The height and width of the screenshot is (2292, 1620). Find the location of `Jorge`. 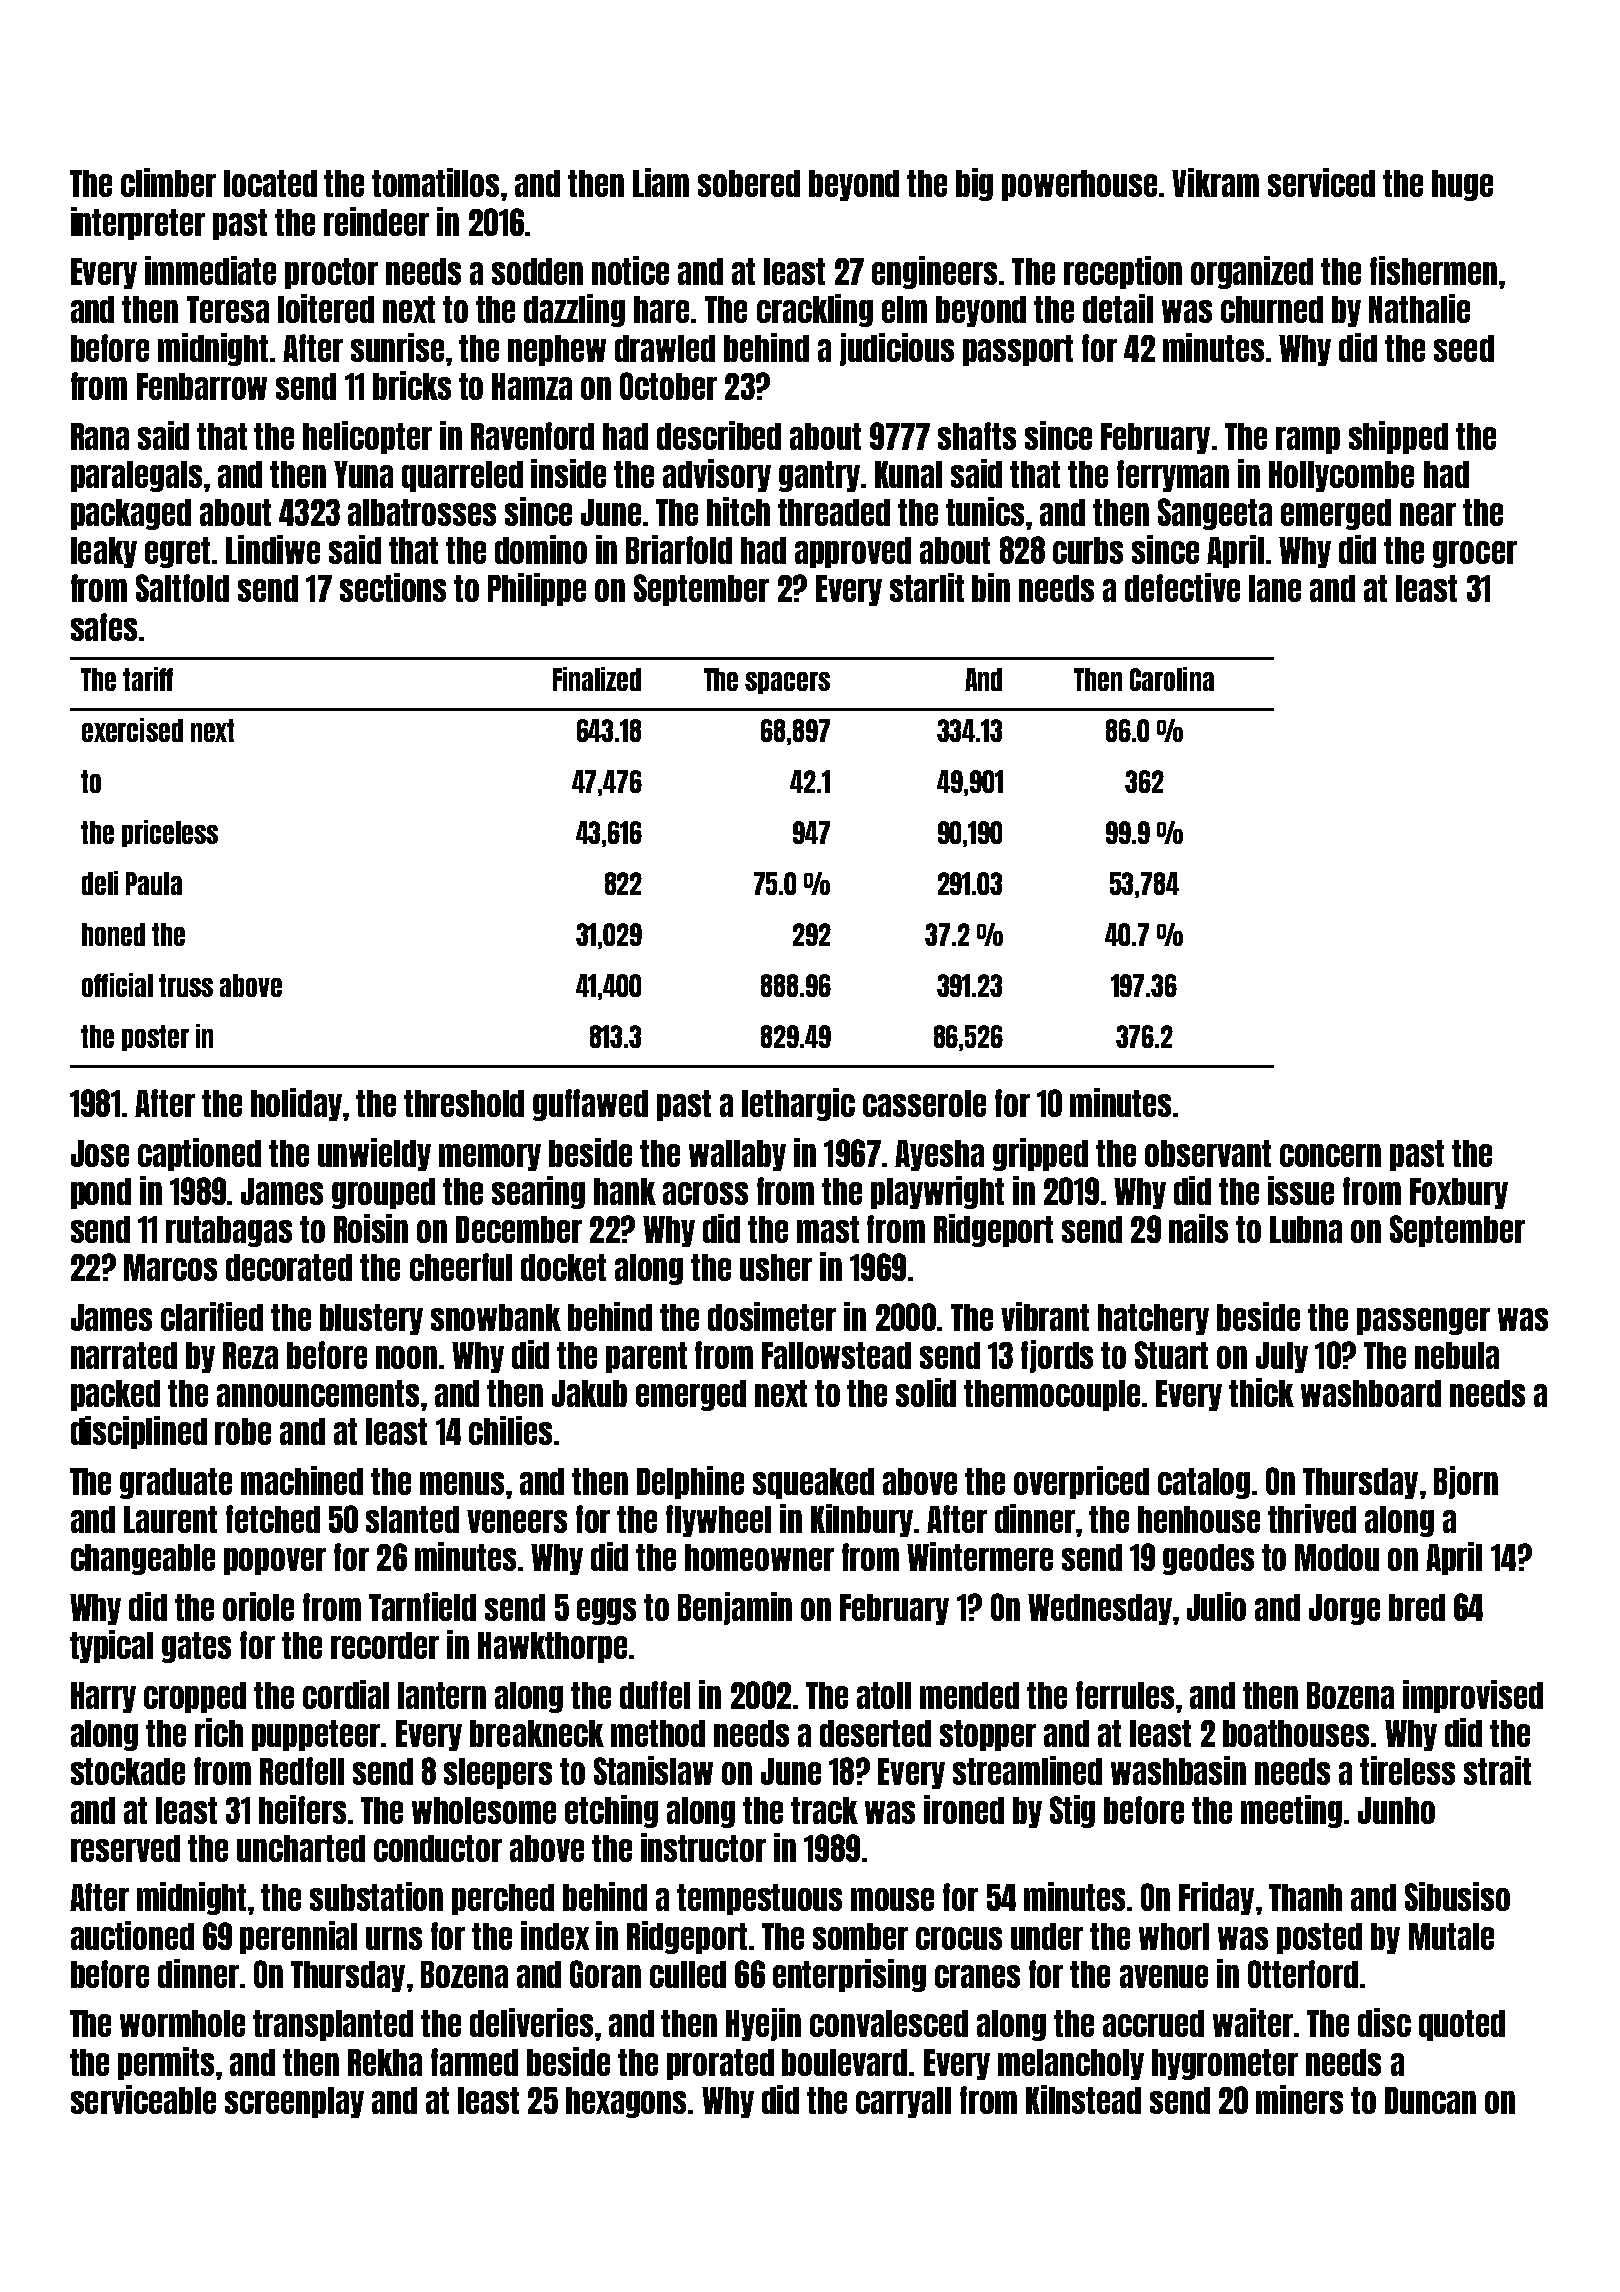

Jorge is located at coordinates (1344, 1609).
